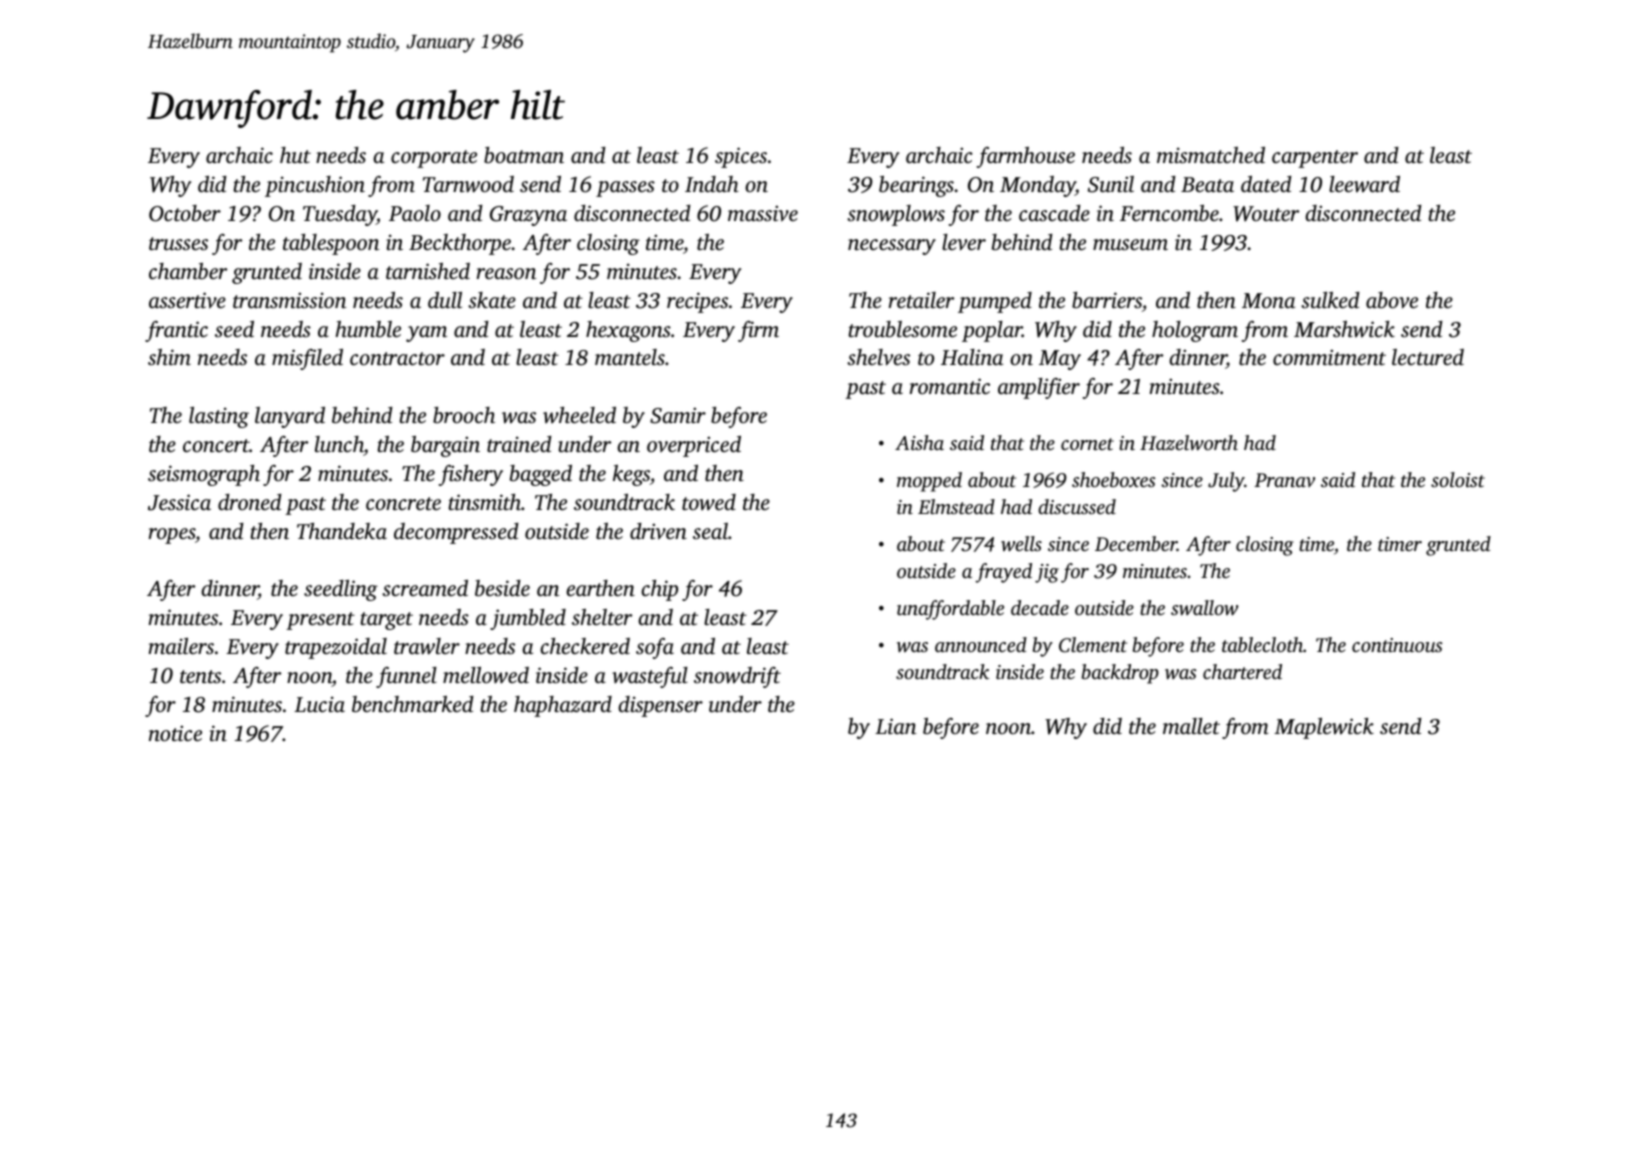  Describe the element at coordinates (295, 155) in the page. I see `hut` at that location.
